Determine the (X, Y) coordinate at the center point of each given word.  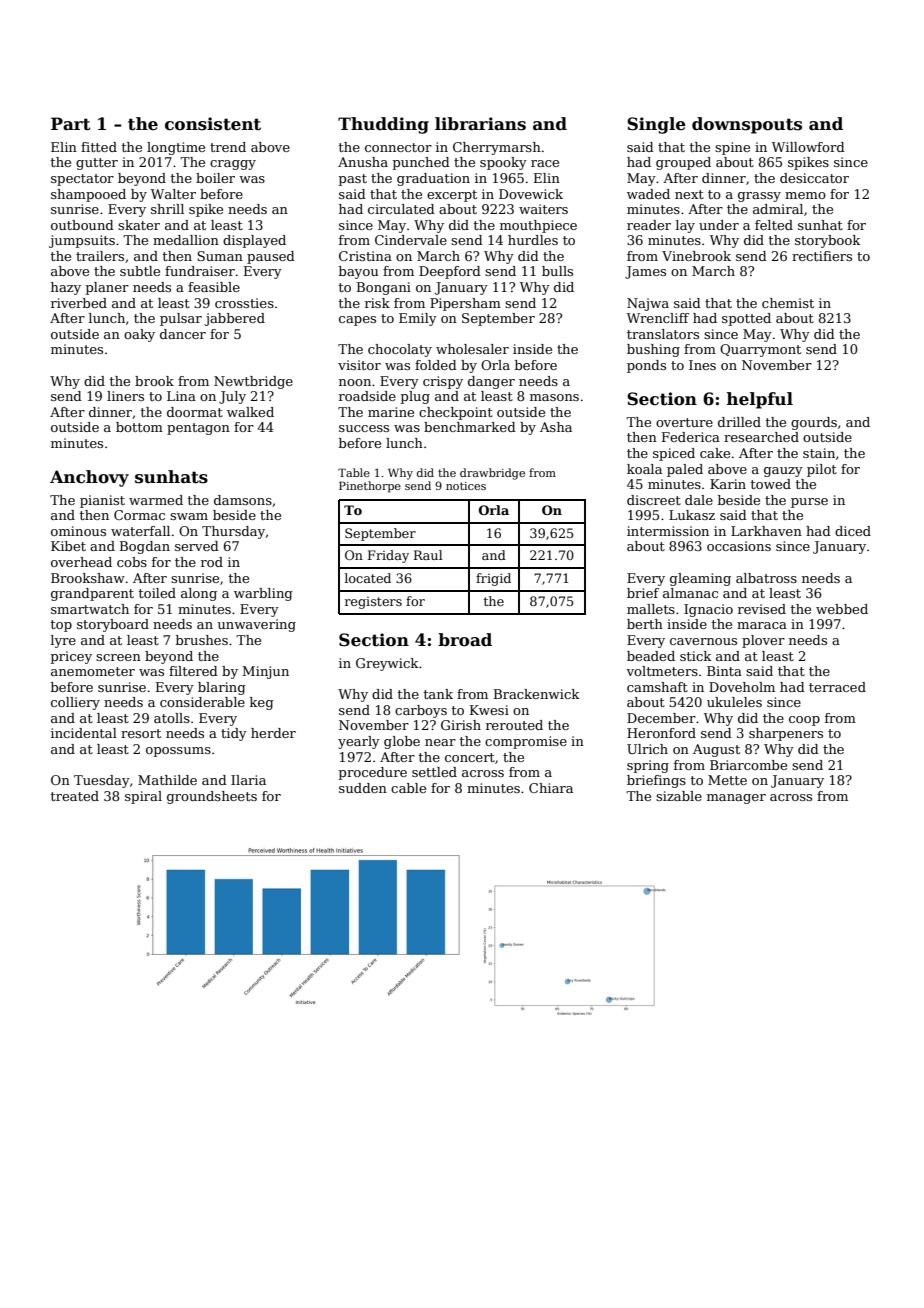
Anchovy (89, 478)
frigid (493, 579)
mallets (651, 609)
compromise (526, 742)
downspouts (747, 125)
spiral (143, 797)
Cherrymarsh (497, 148)
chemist (788, 303)
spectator (82, 180)
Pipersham (465, 304)
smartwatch (90, 609)
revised (762, 609)
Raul (428, 555)
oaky (139, 335)
